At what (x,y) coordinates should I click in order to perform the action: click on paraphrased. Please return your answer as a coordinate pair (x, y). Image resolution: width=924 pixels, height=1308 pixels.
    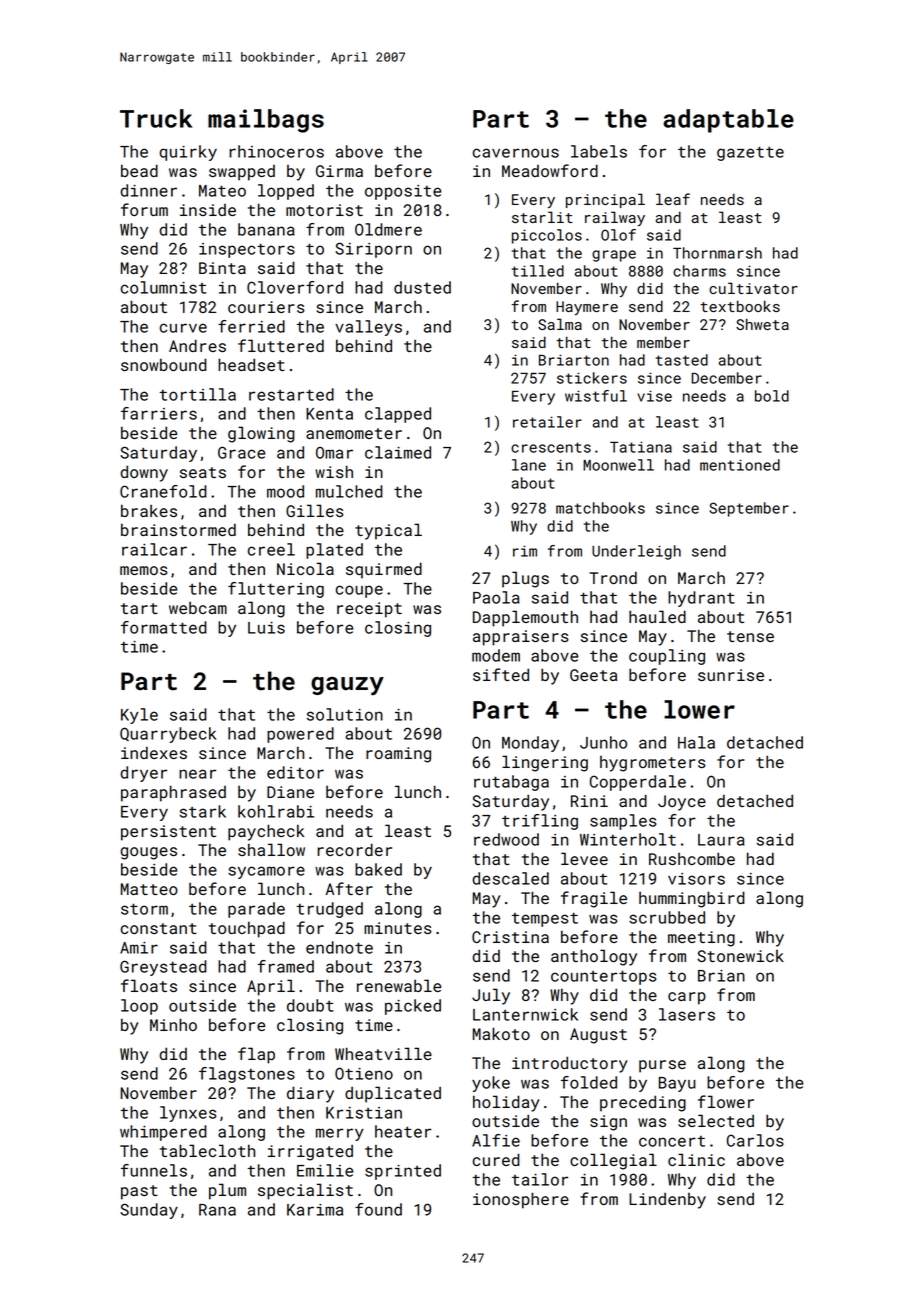
    Looking at the image, I should click on (173, 793).
